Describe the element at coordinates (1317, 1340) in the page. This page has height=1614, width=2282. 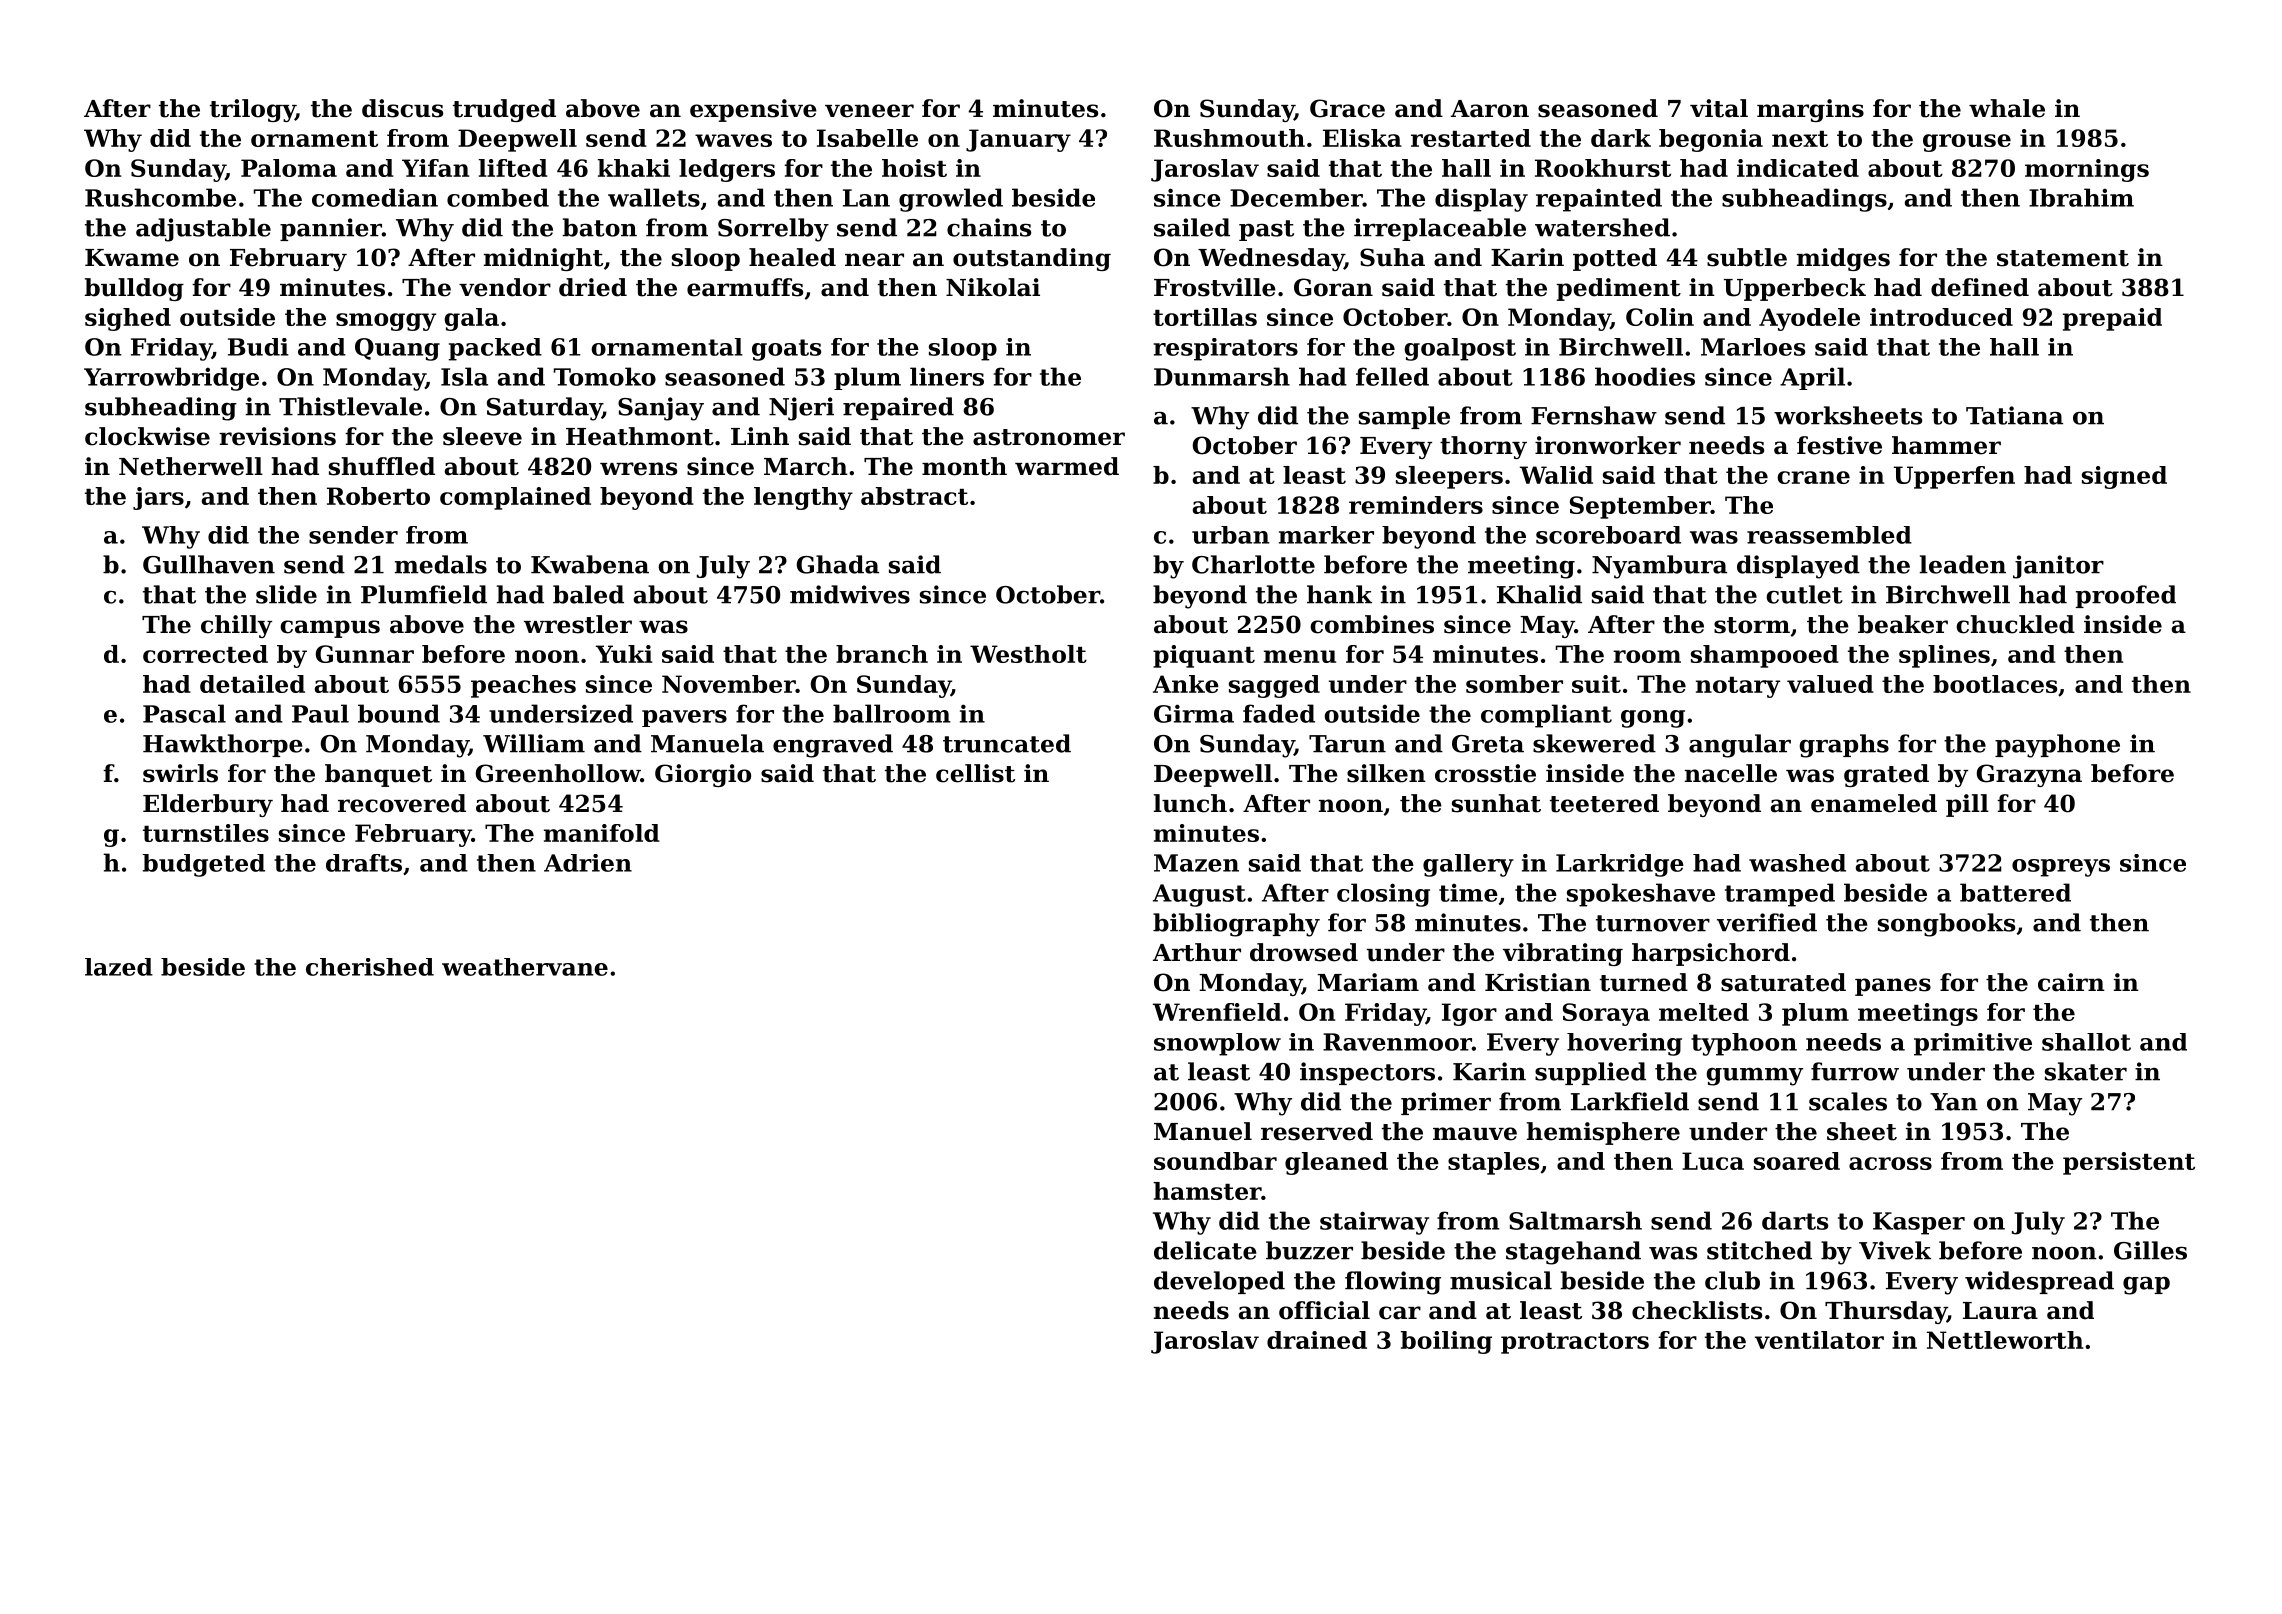
I see `drained` at that location.
